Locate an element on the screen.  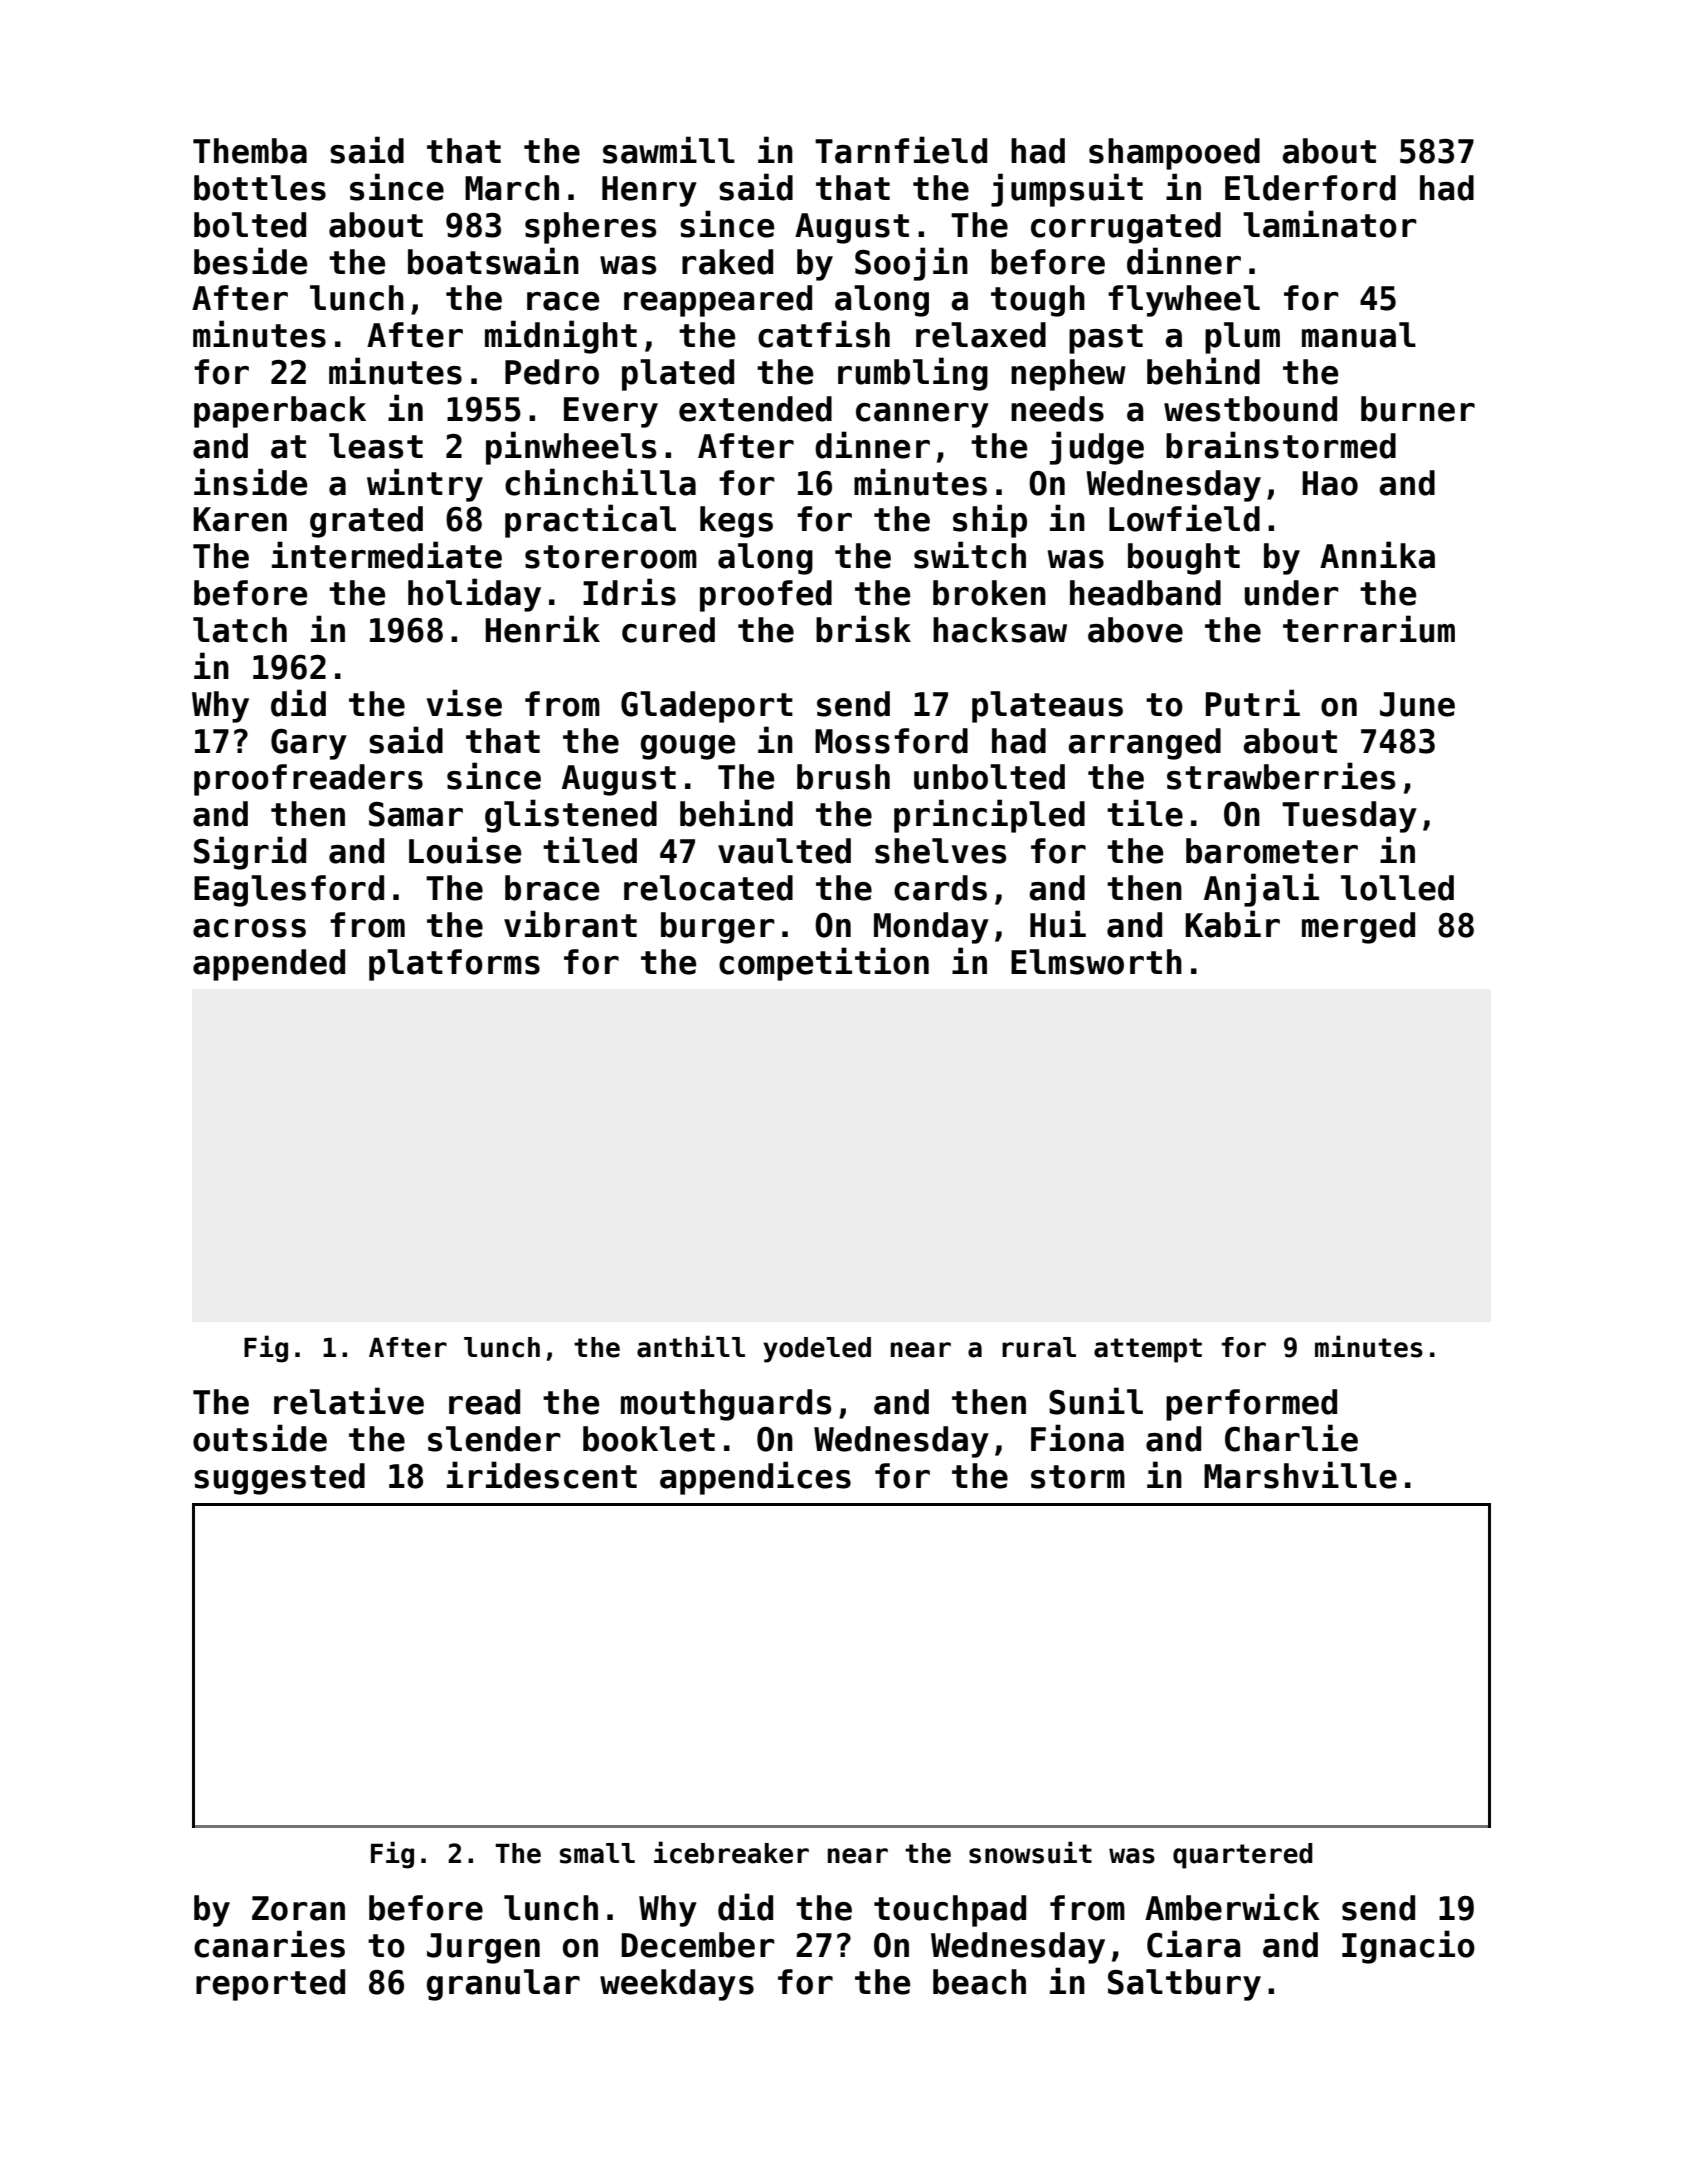
icebreaker is located at coordinates (731, 1852).
